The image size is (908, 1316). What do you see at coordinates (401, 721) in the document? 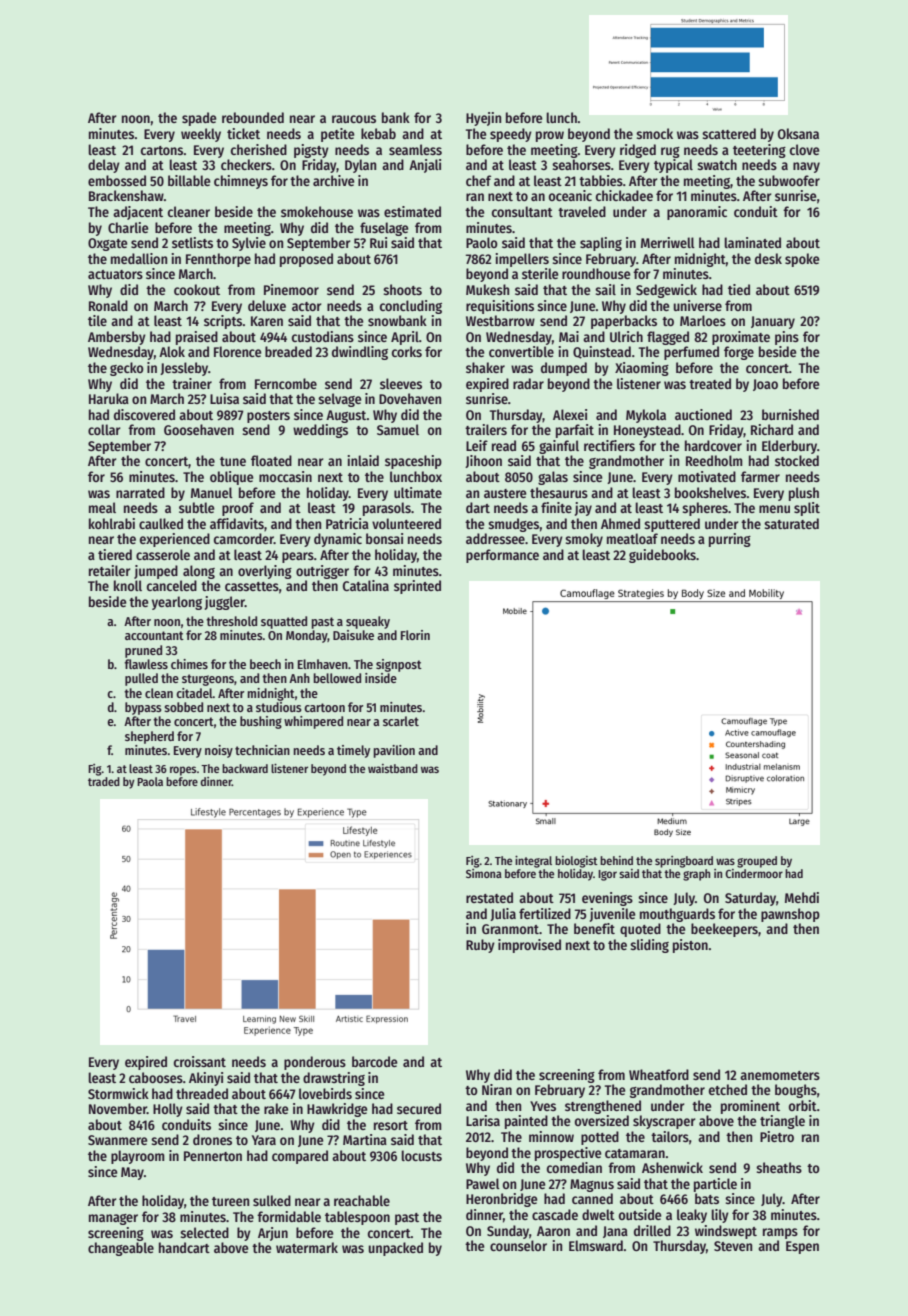
I see `scarlet` at bounding box center [401, 721].
